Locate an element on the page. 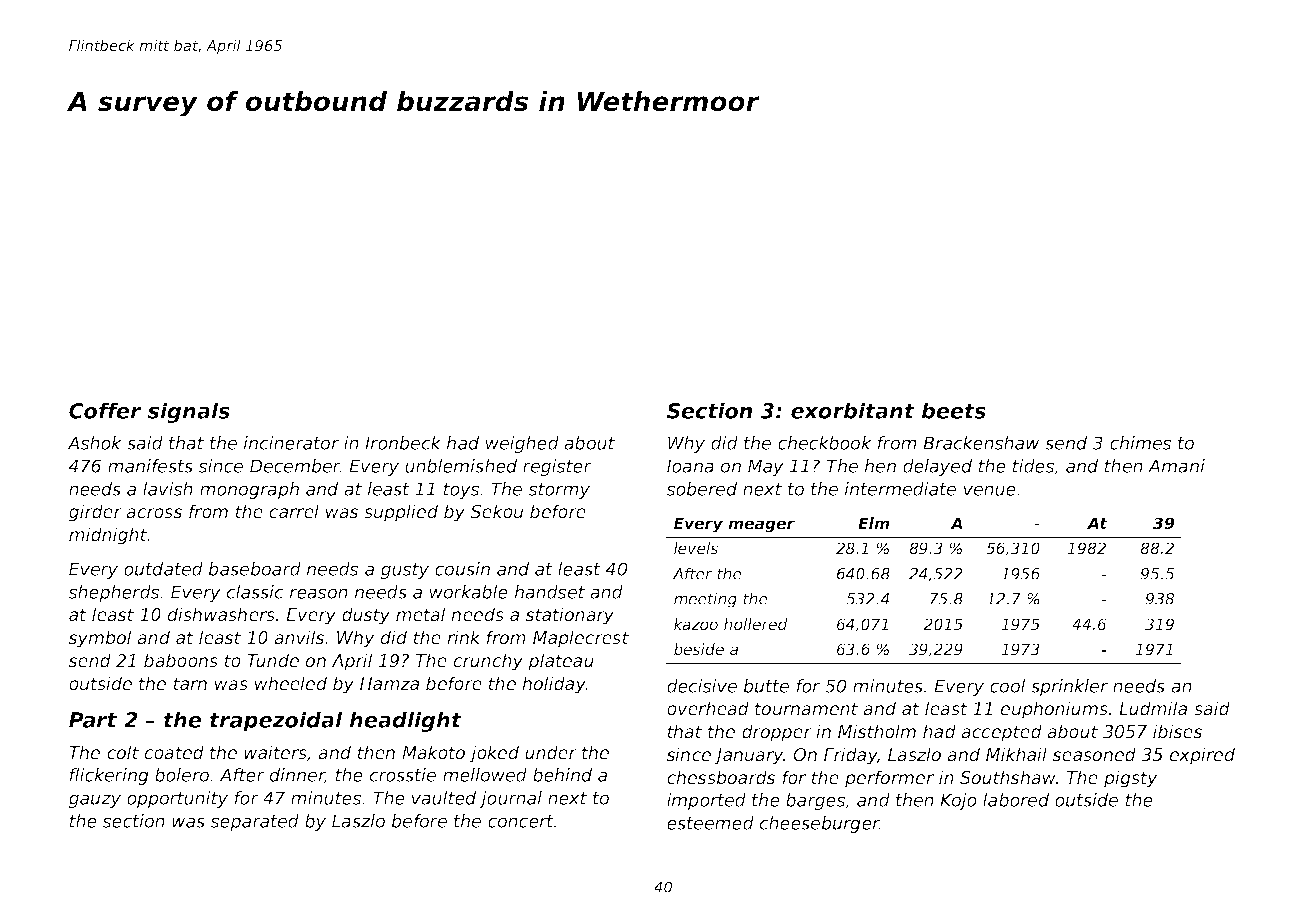 Image resolution: width=1308 pixels, height=924 pixels. Elm is located at coordinates (874, 523).
